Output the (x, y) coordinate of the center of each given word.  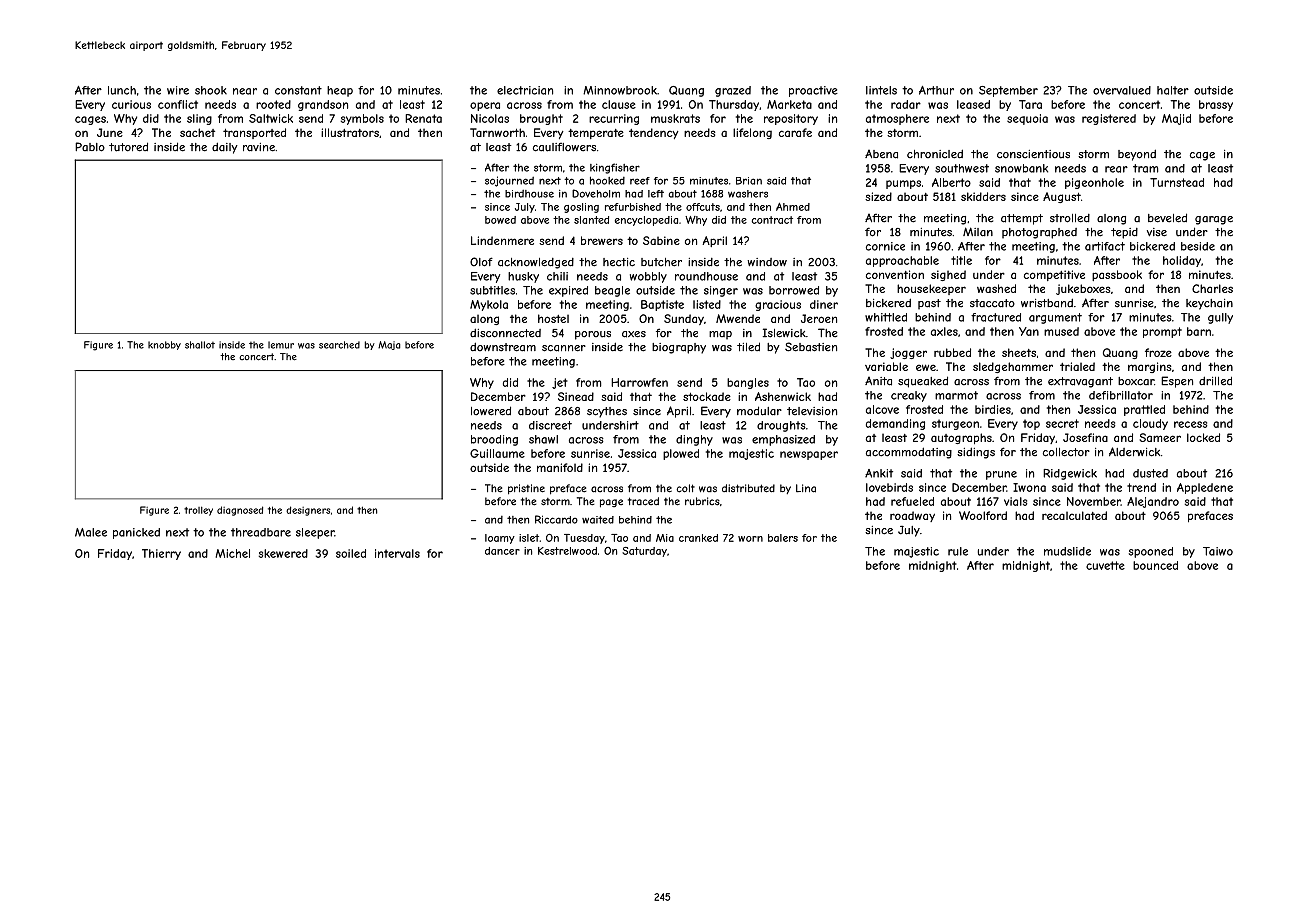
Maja (389, 345)
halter (1173, 90)
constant (298, 90)
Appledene (1205, 488)
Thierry (161, 554)
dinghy (694, 440)
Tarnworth (497, 132)
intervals (397, 553)
